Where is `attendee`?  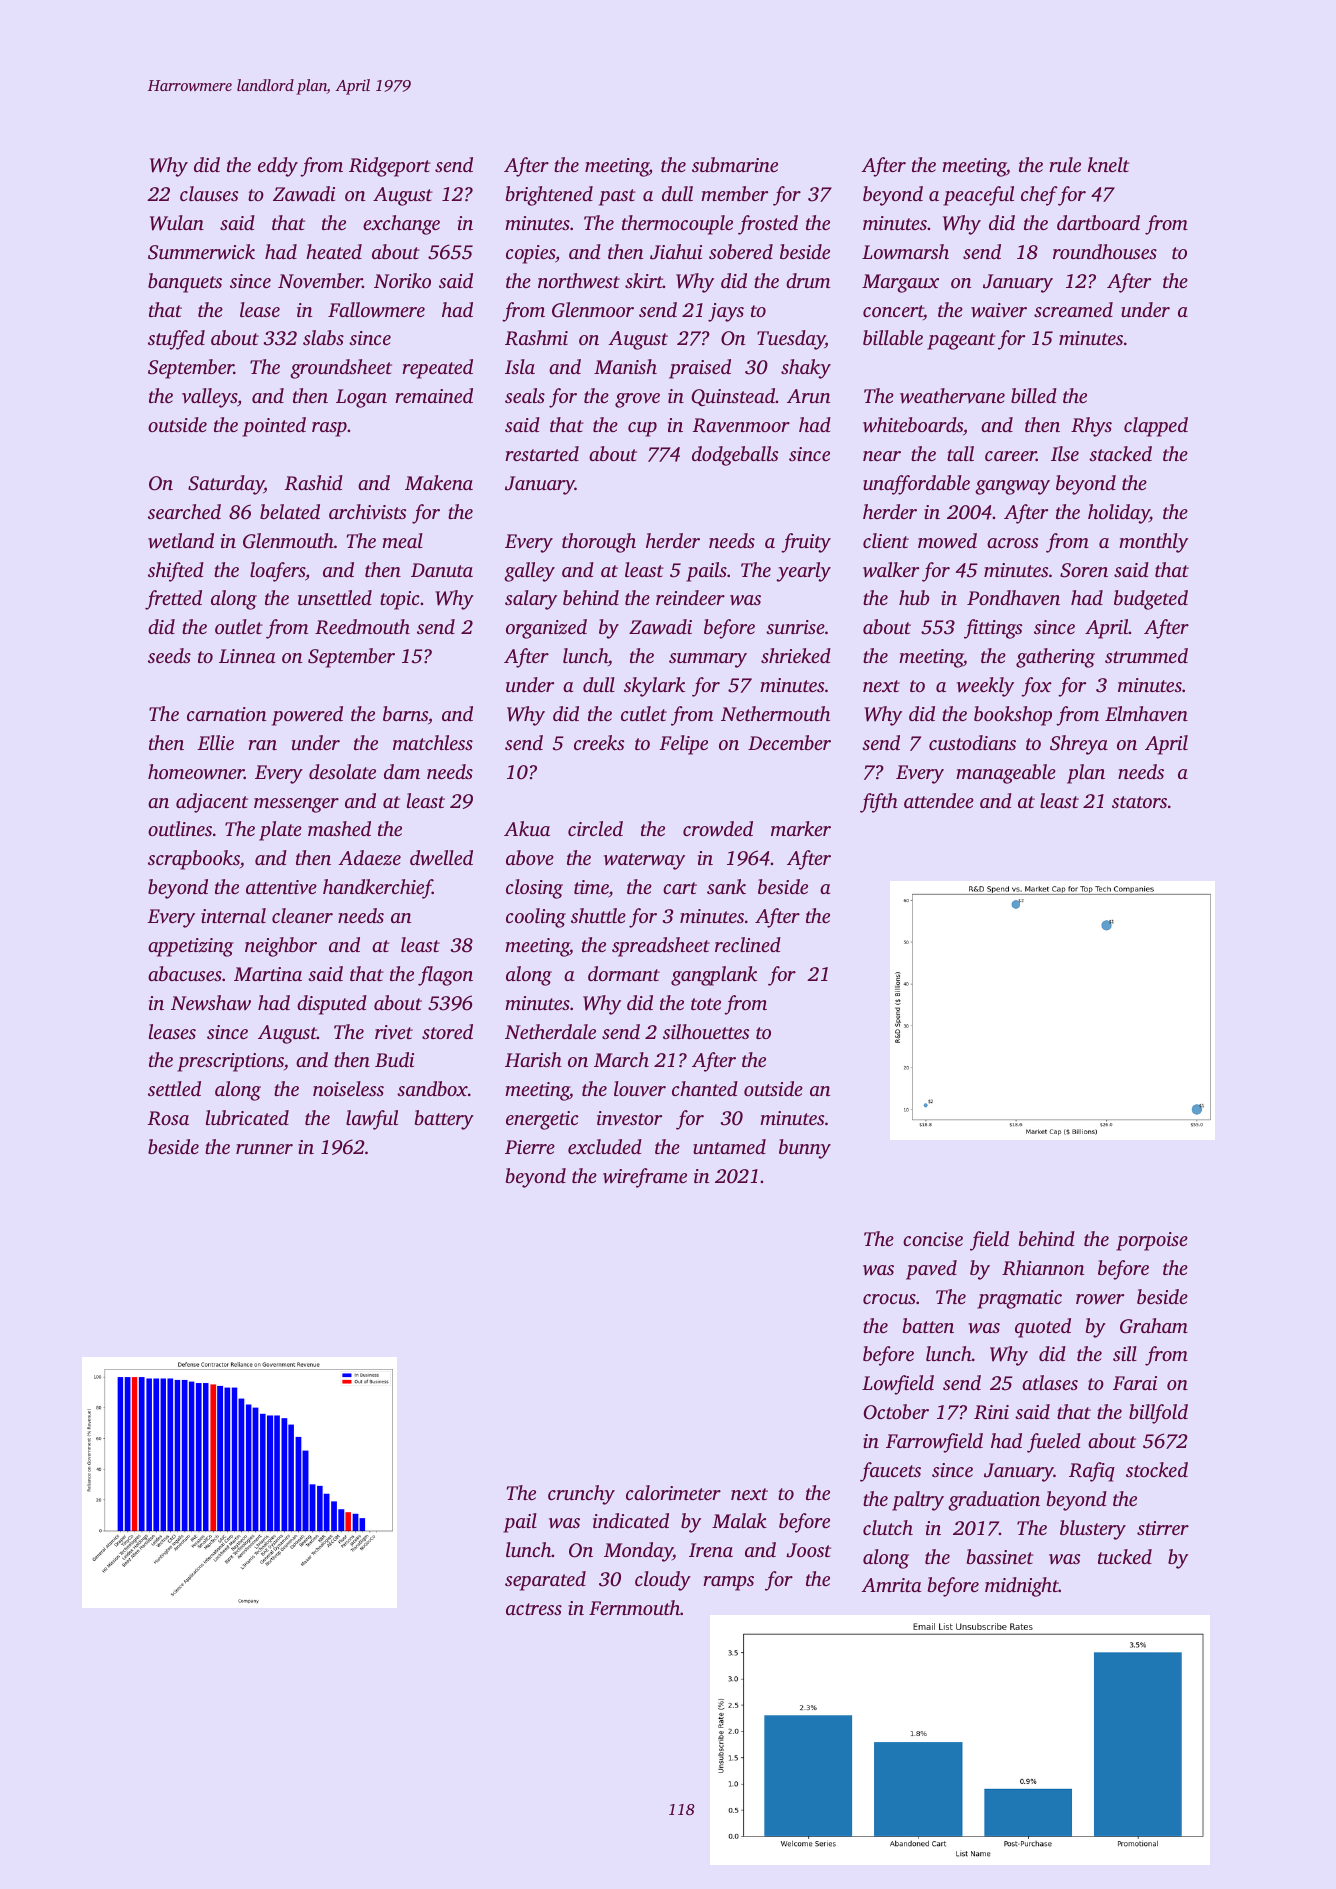 attendee is located at coordinates (939, 800).
